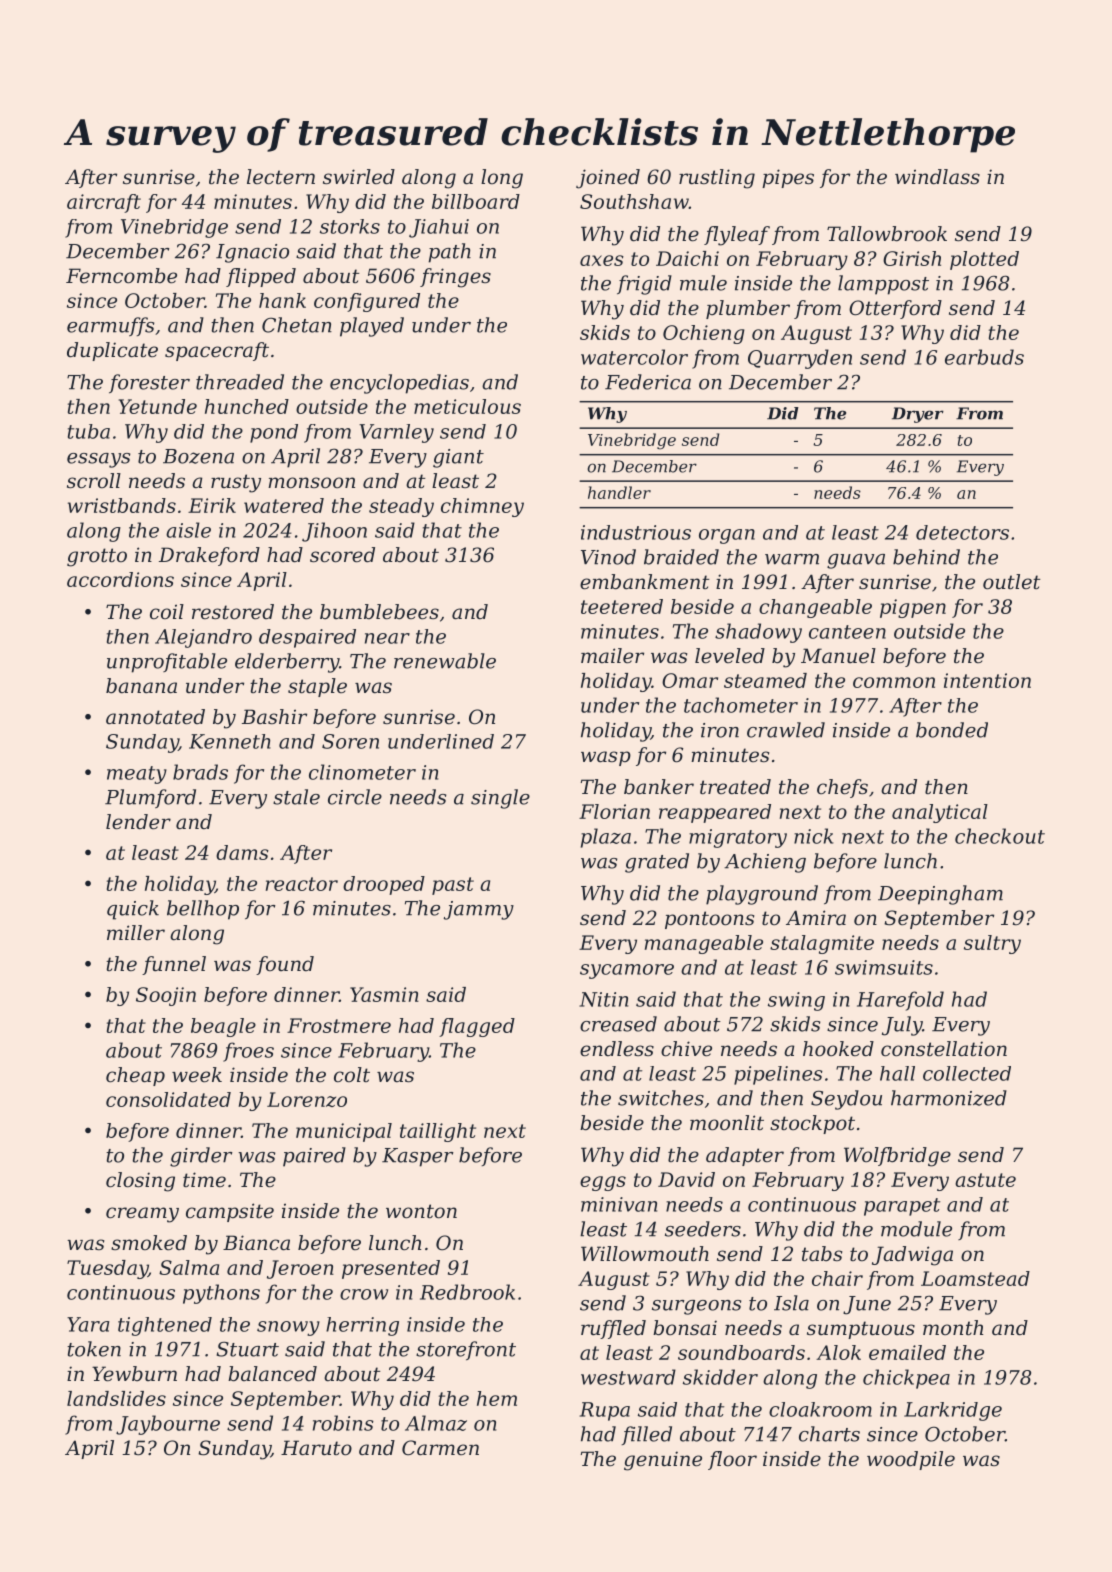  What do you see at coordinates (316, 1448) in the image?
I see `Haruto` at bounding box center [316, 1448].
